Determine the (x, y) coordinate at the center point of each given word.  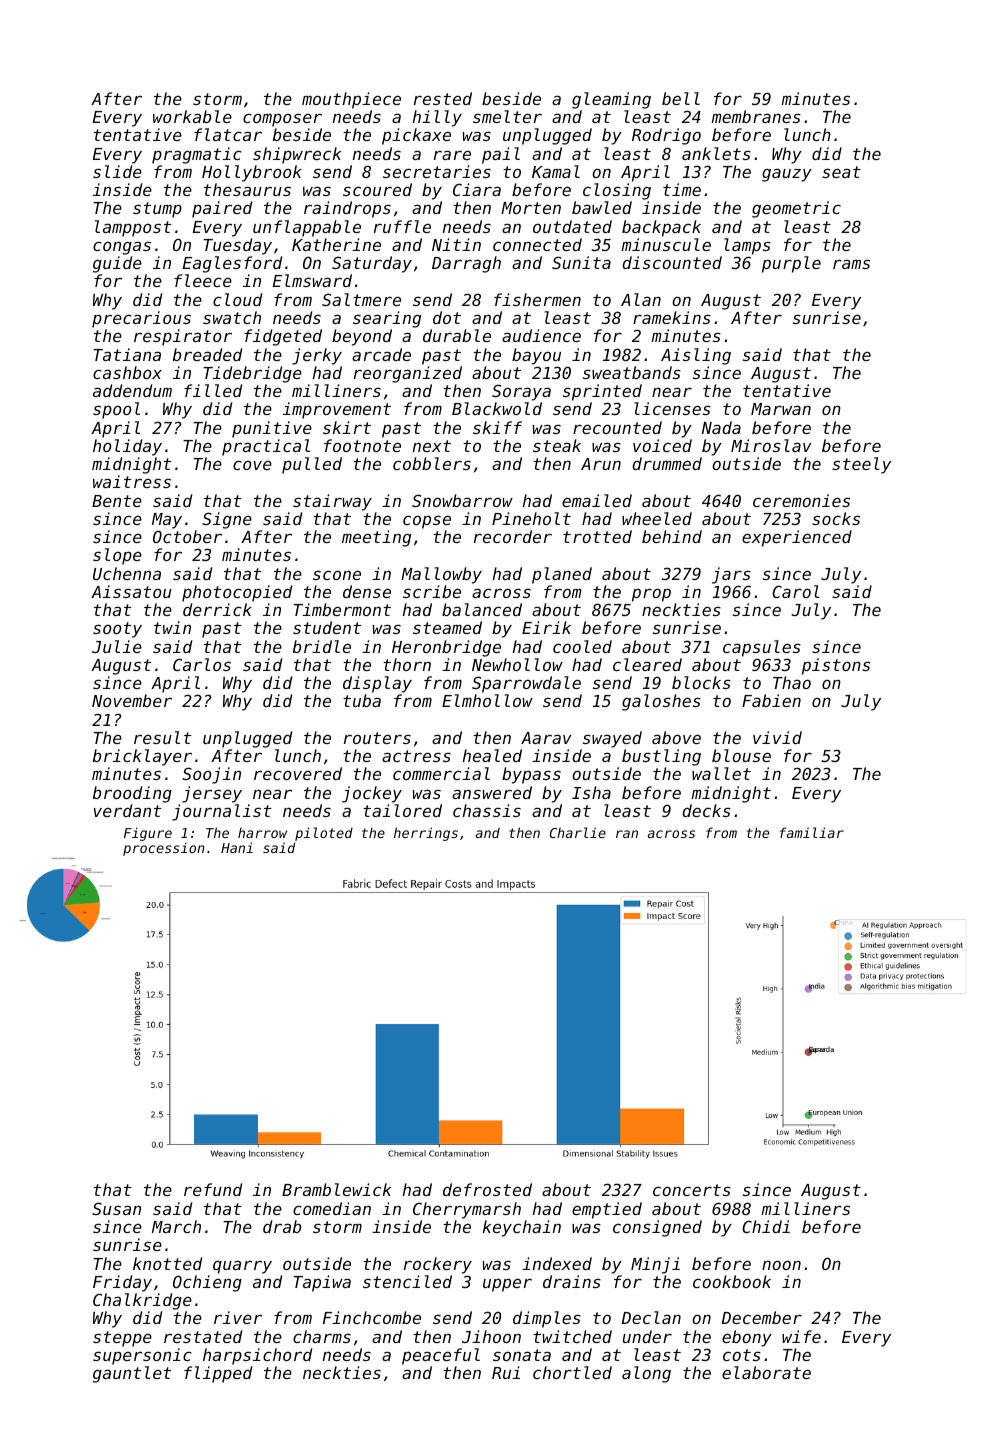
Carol (796, 591)
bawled (602, 207)
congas (122, 248)
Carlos (202, 664)
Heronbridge (446, 648)
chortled (572, 1372)
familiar (812, 832)
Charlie (578, 832)
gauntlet (132, 1374)
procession (163, 849)
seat (841, 172)
